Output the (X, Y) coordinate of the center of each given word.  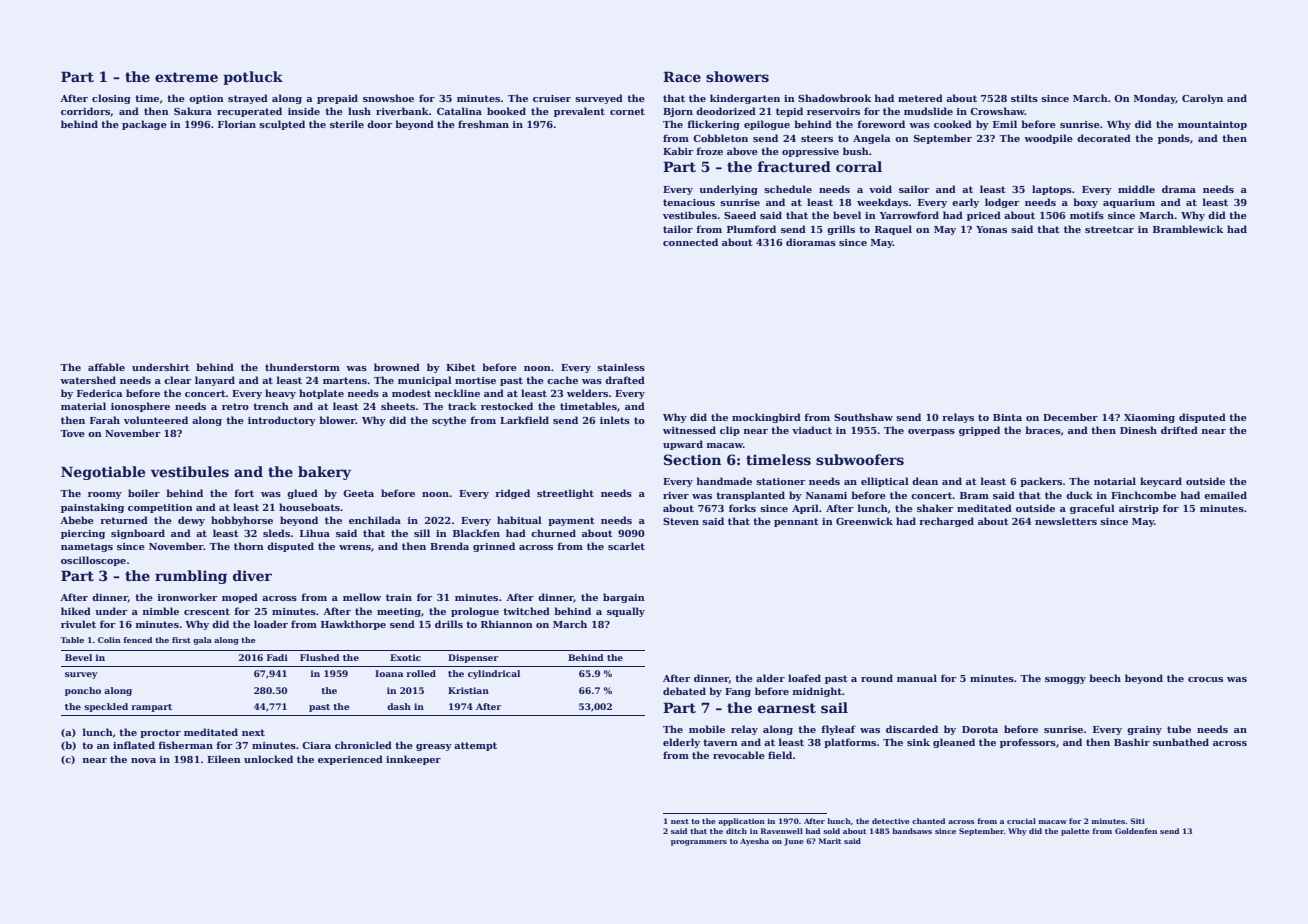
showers (737, 76)
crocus (1205, 679)
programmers (699, 843)
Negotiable (103, 473)
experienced (350, 760)
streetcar (1109, 229)
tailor (678, 229)
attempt (475, 746)
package (144, 125)
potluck (253, 78)
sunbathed (1181, 742)
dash (399, 706)
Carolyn (1202, 99)
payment (571, 521)
